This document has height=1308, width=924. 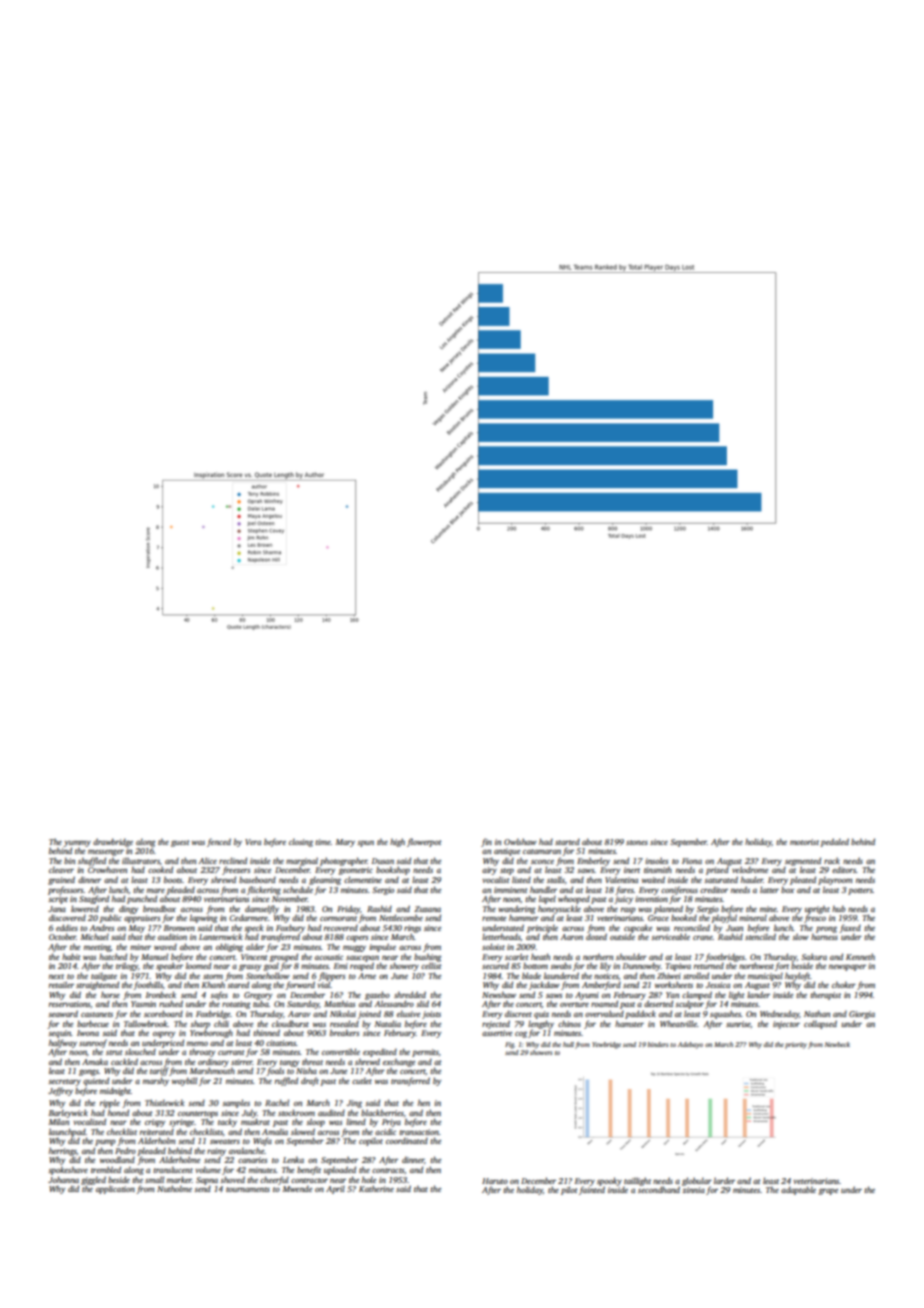 I want to click on launchpad, so click(x=67, y=1132).
